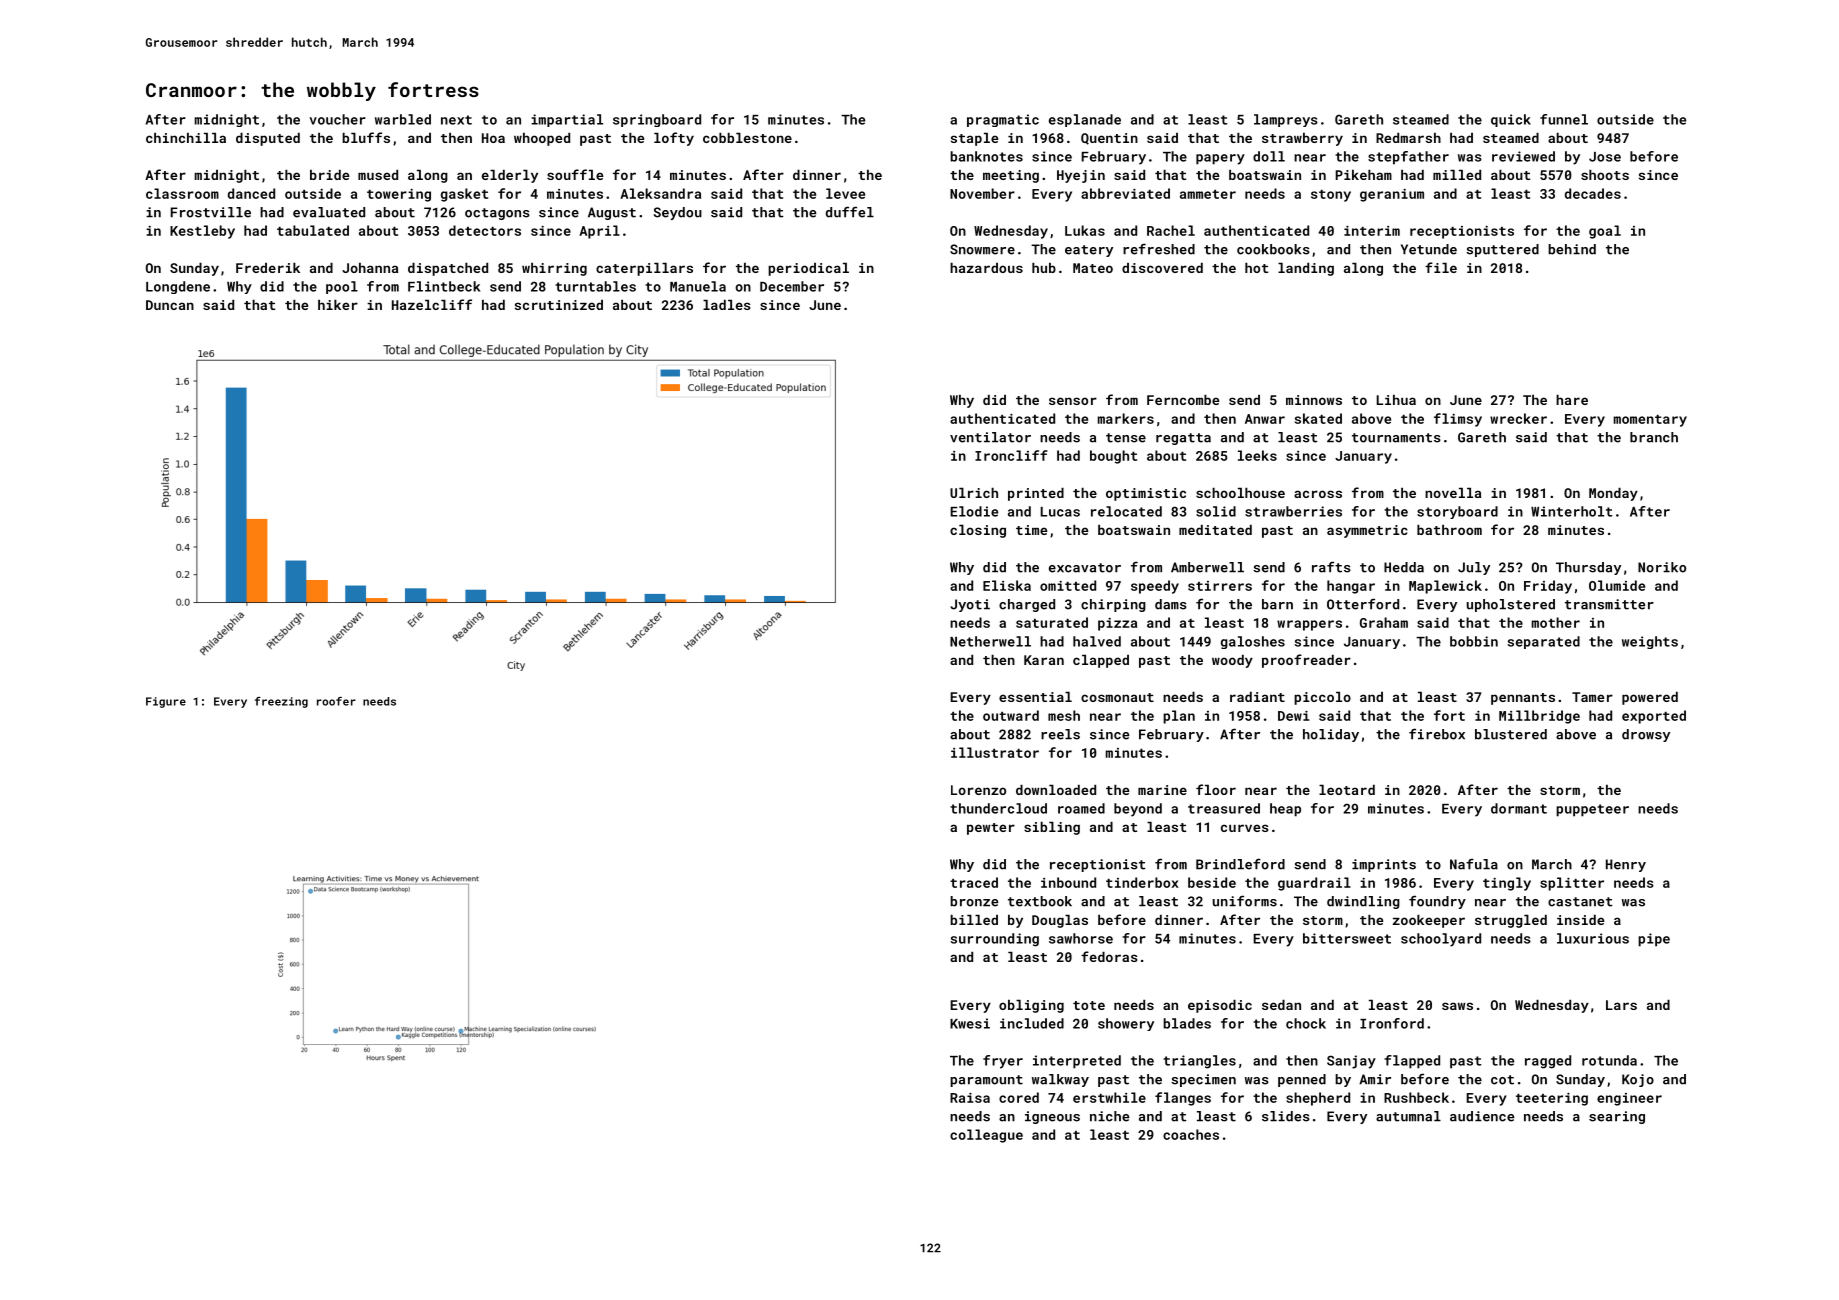 The height and width of the screenshot is (1300, 1839). What do you see at coordinates (1441, 267) in the screenshot?
I see `file` at bounding box center [1441, 267].
